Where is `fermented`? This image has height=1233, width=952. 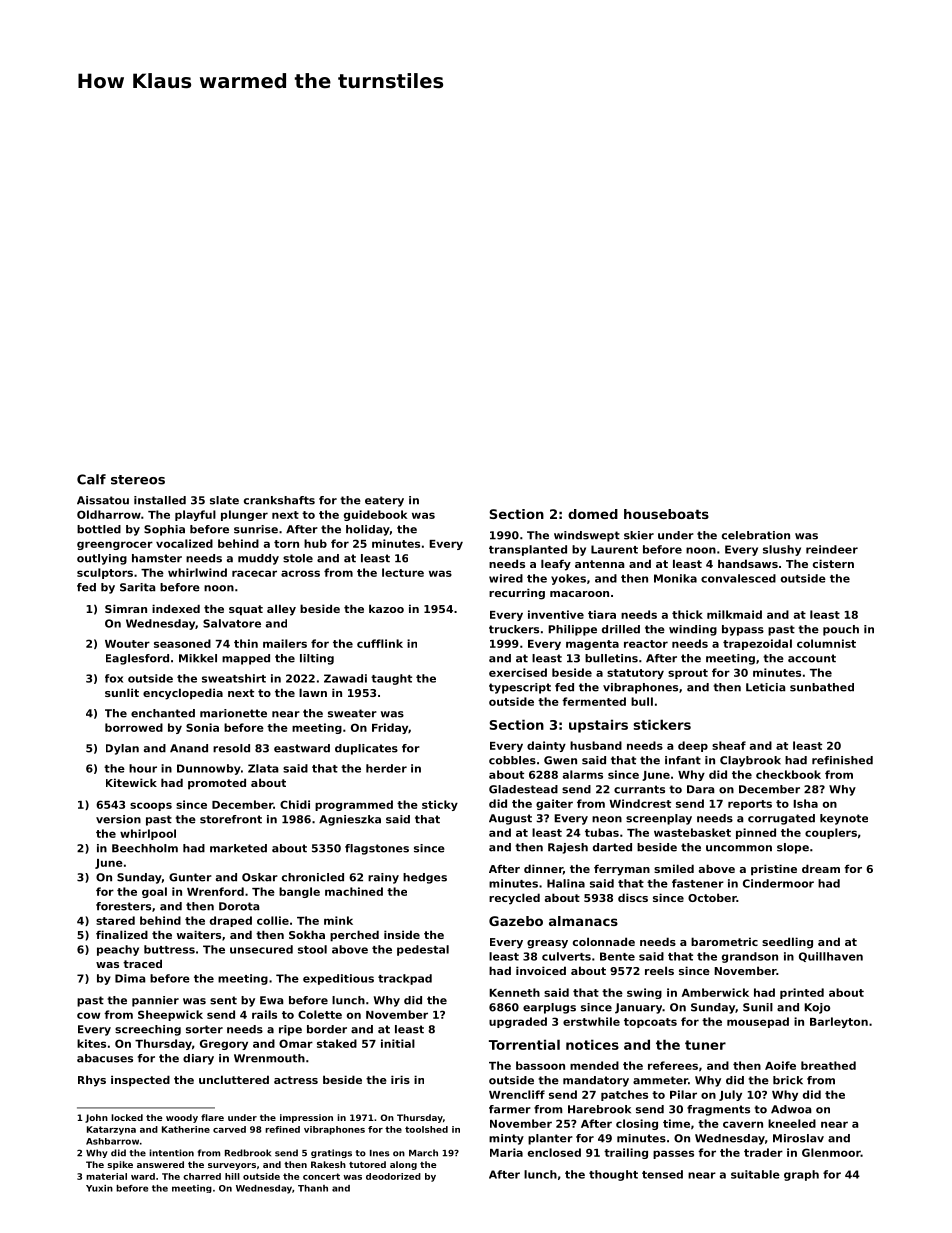 fermented is located at coordinates (594, 701).
